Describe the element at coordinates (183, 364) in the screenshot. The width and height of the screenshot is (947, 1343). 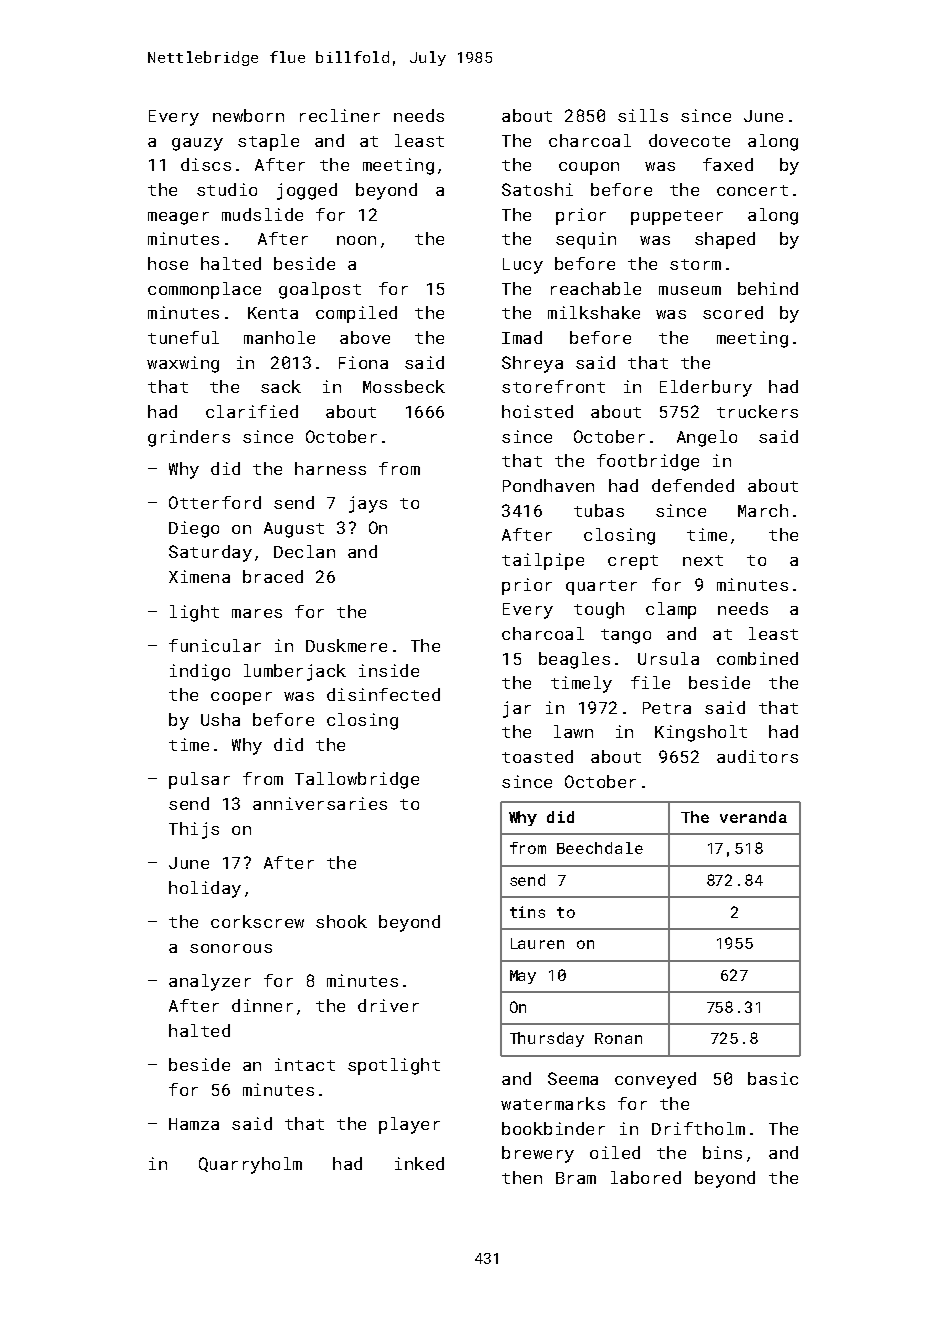
I see `waxwing` at that location.
